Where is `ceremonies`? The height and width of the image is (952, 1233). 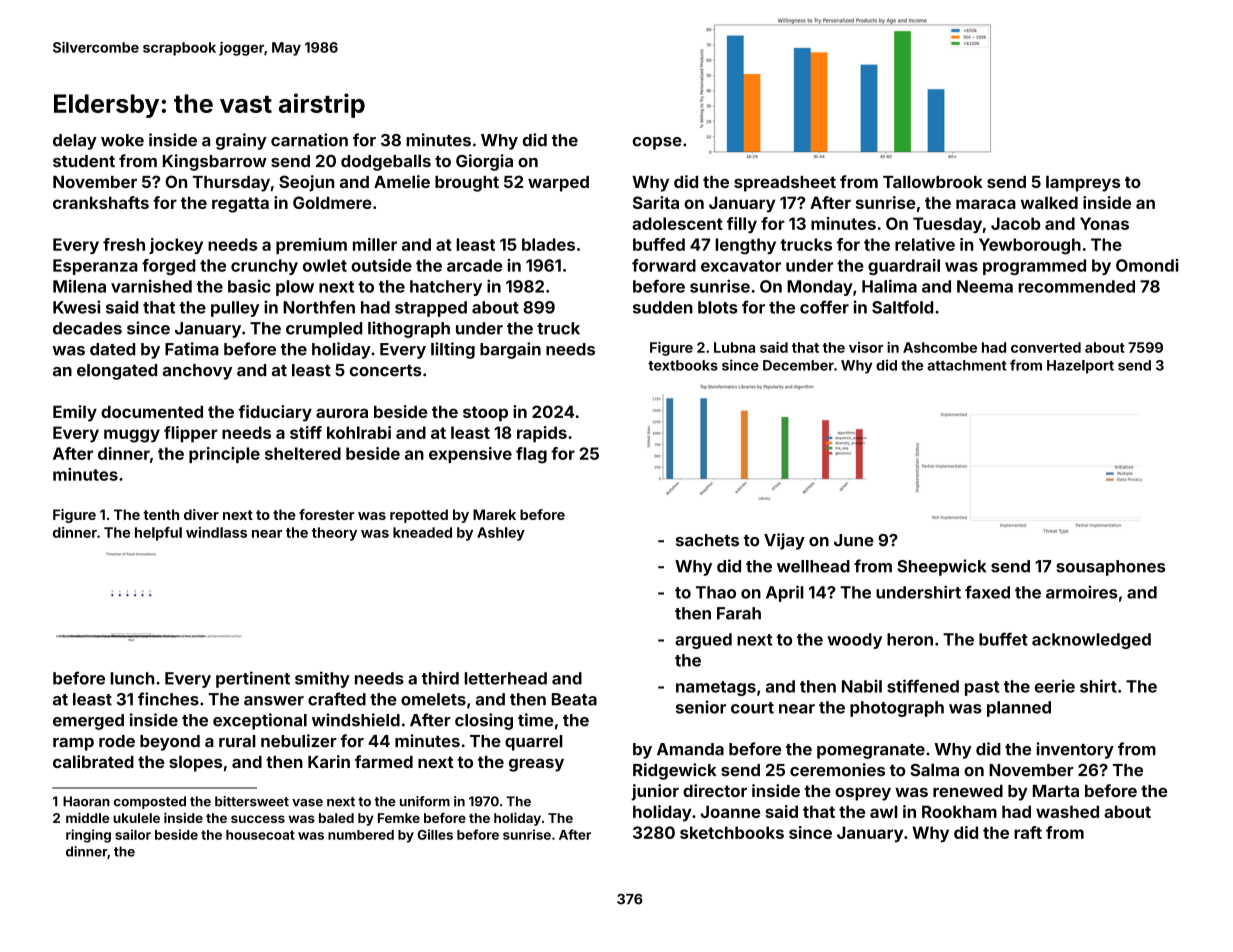 ceremonies is located at coordinates (837, 770).
